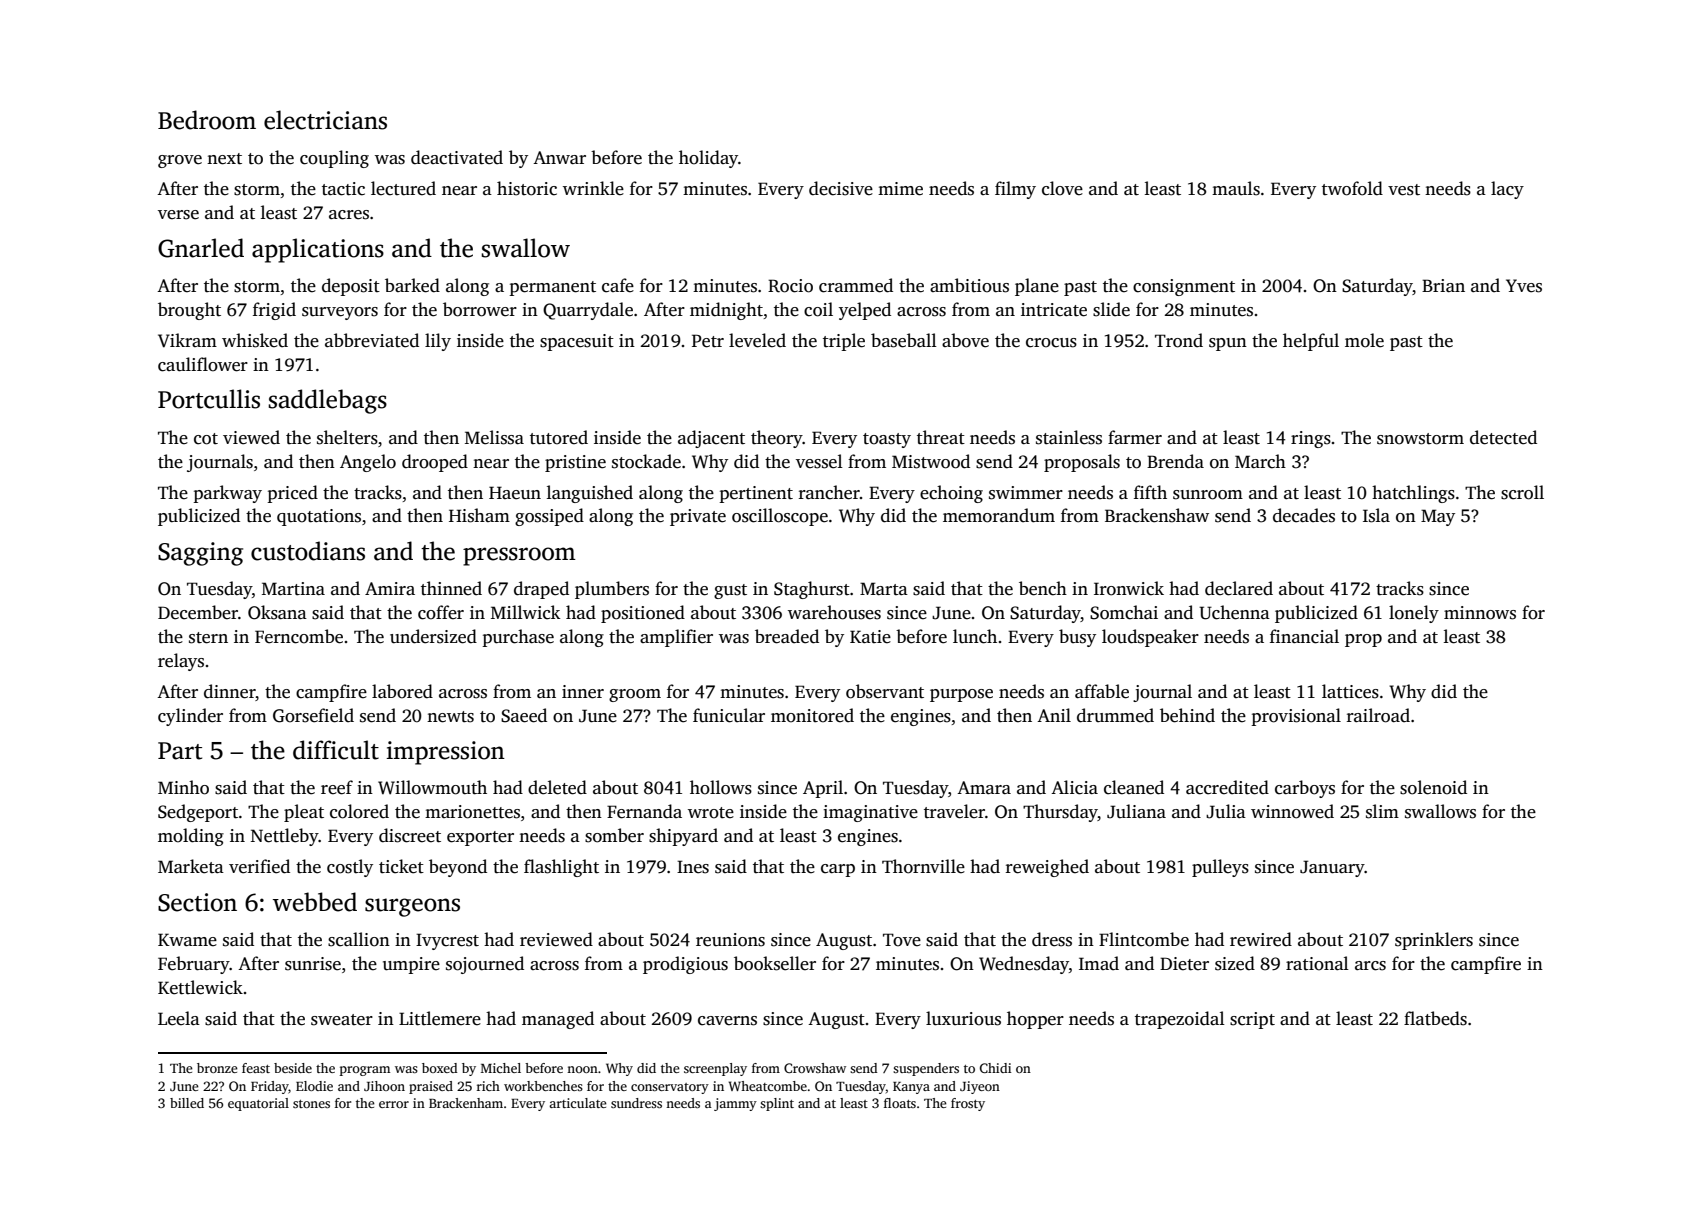 This document has width=1704, height=1205. What do you see at coordinates (790, 286) in the document?
I see `Rocio` at bounding box center [790, 286].
